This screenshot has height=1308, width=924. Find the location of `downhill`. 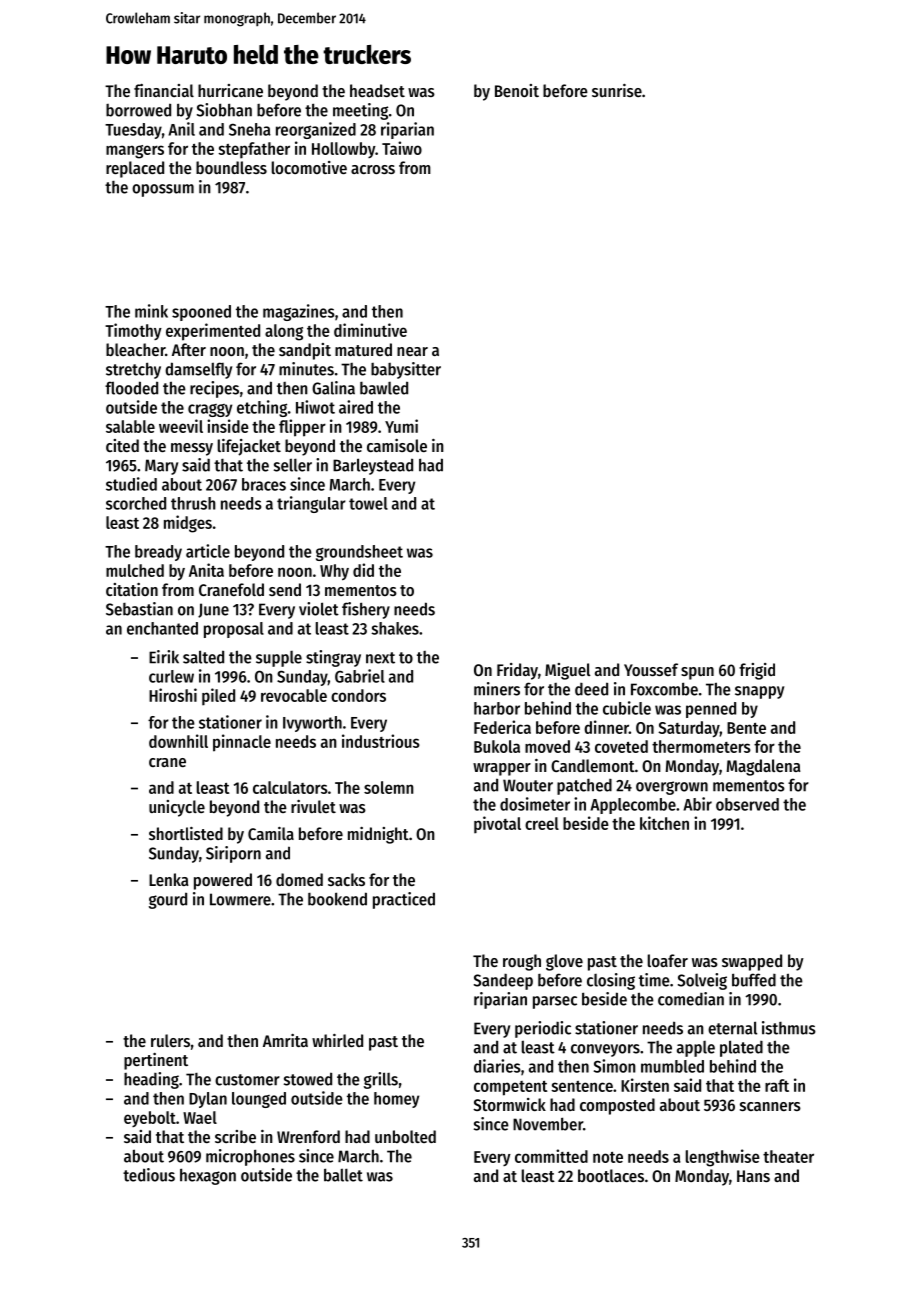

downhill is located at coordinates (178, 741).
